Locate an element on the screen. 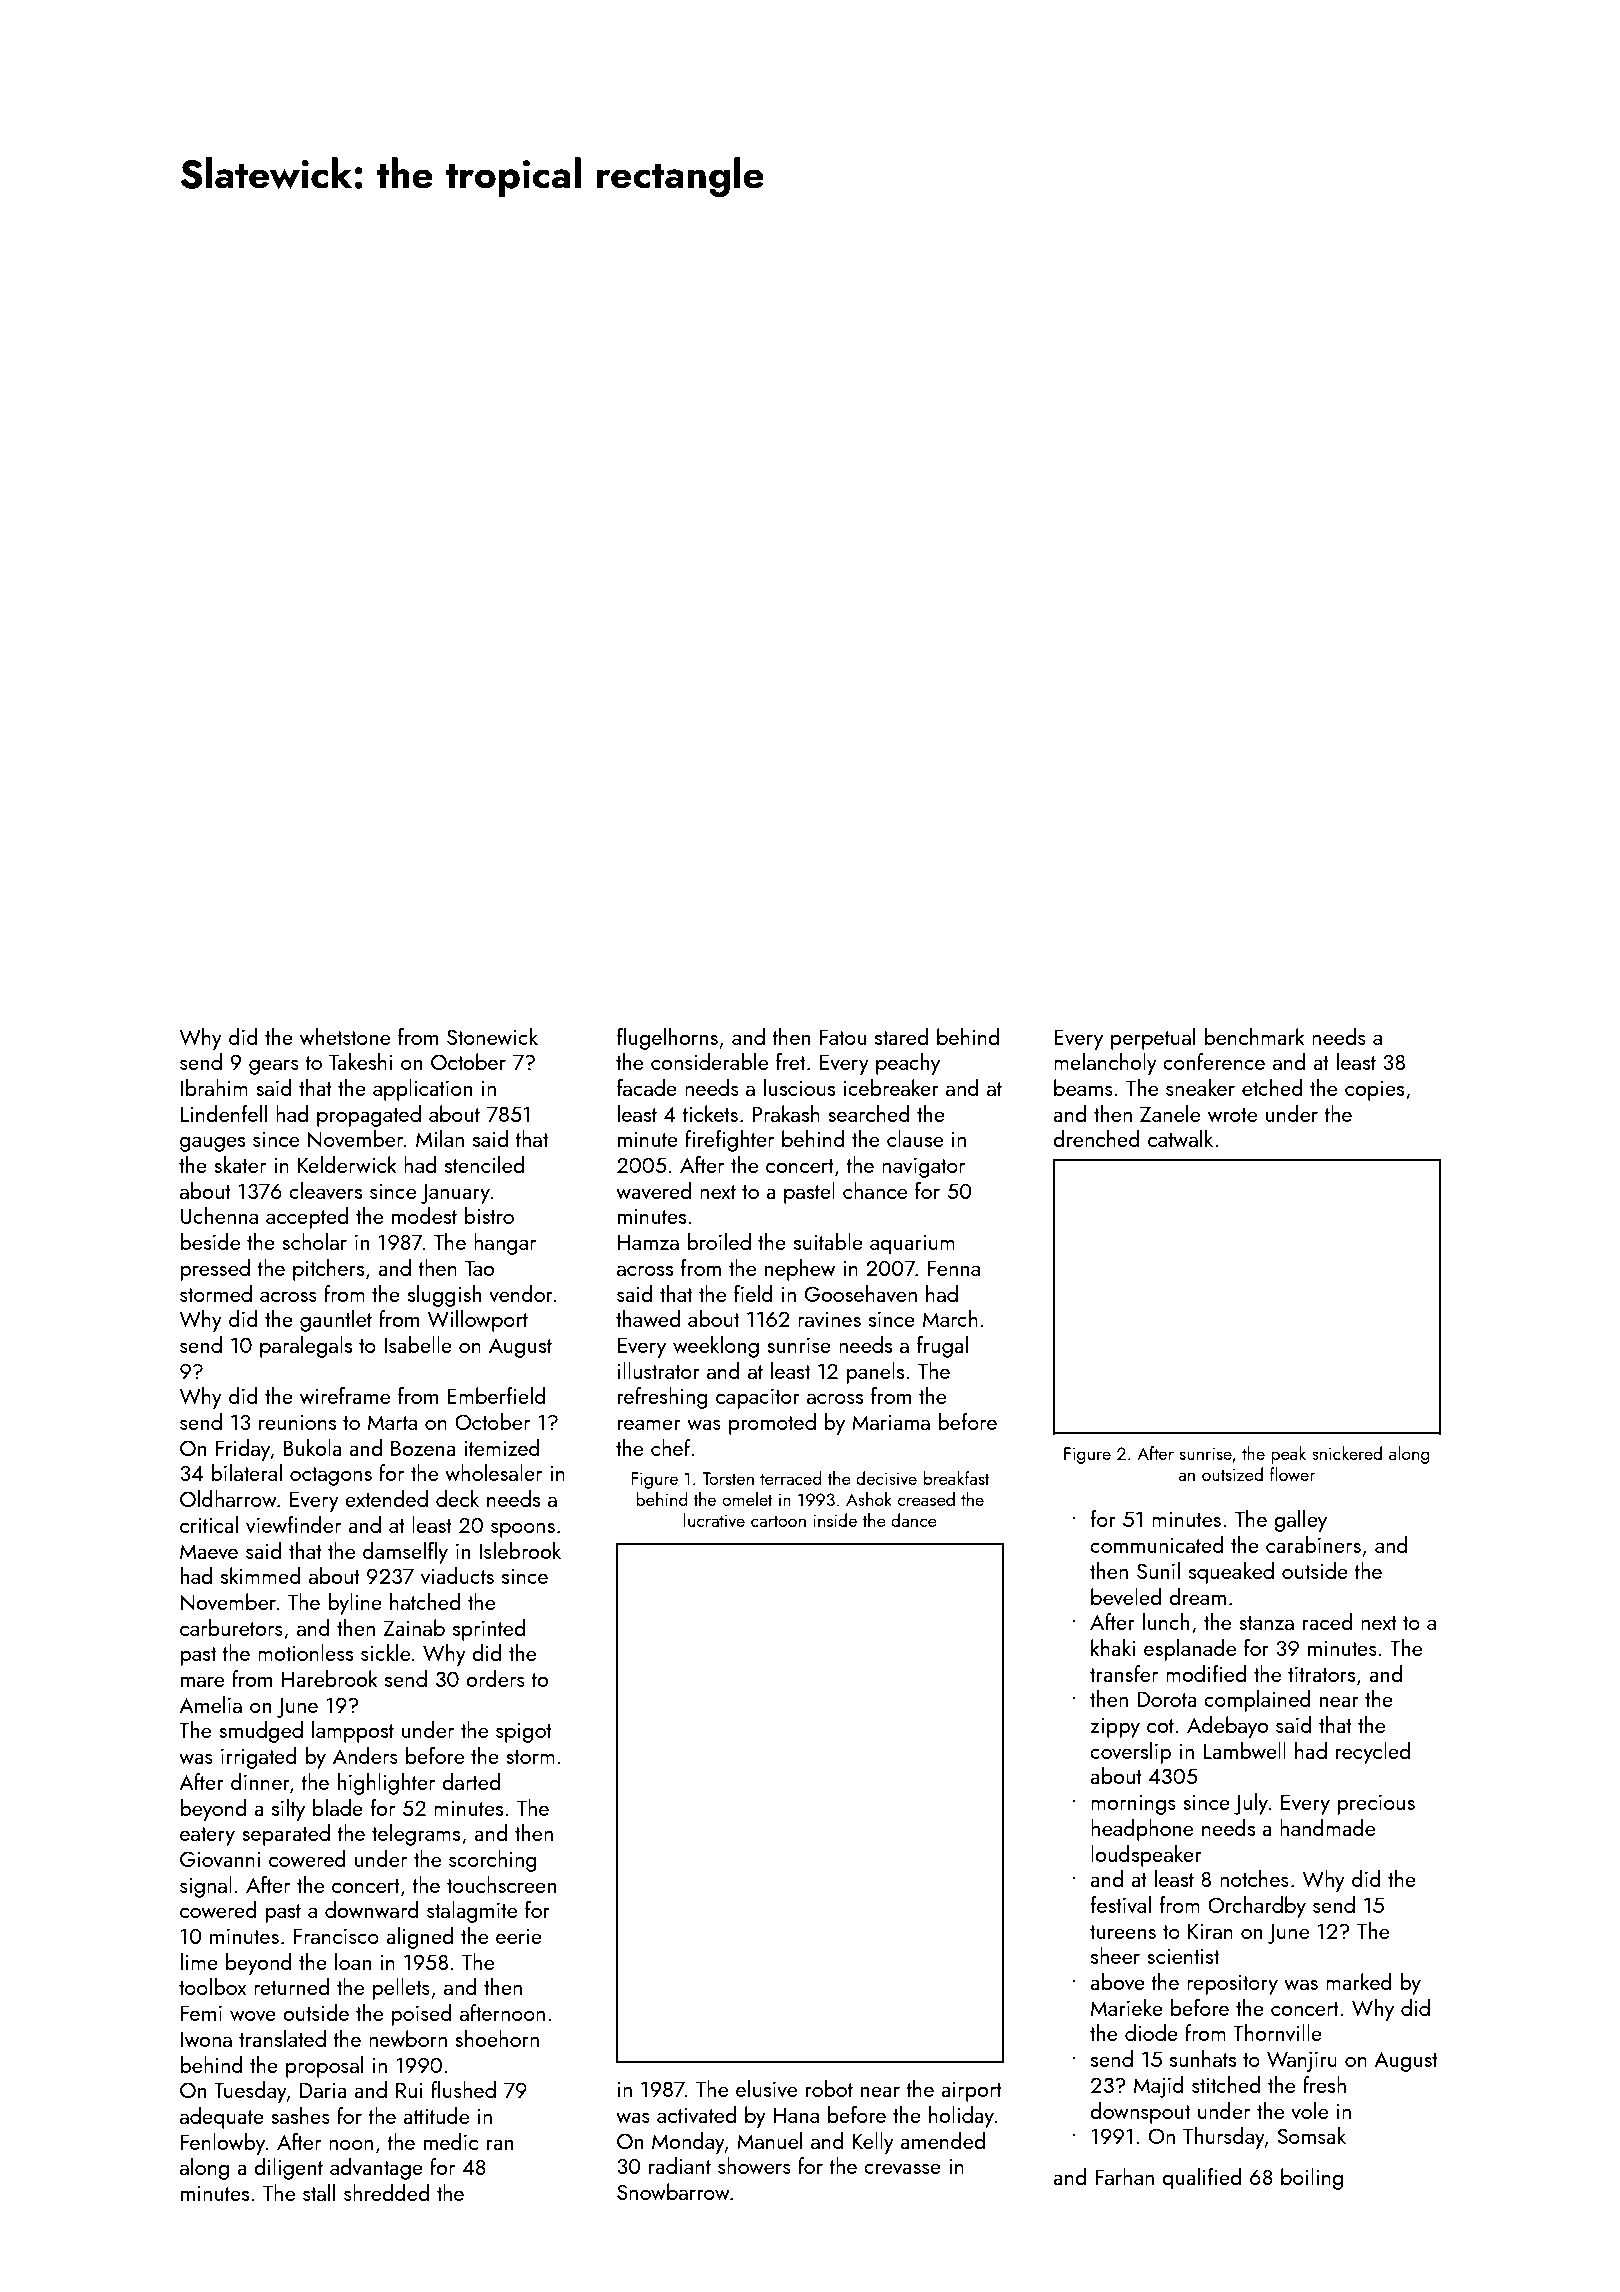 The image size is (1620, 2292). Torsten is located at coordinates (728, 1478).
